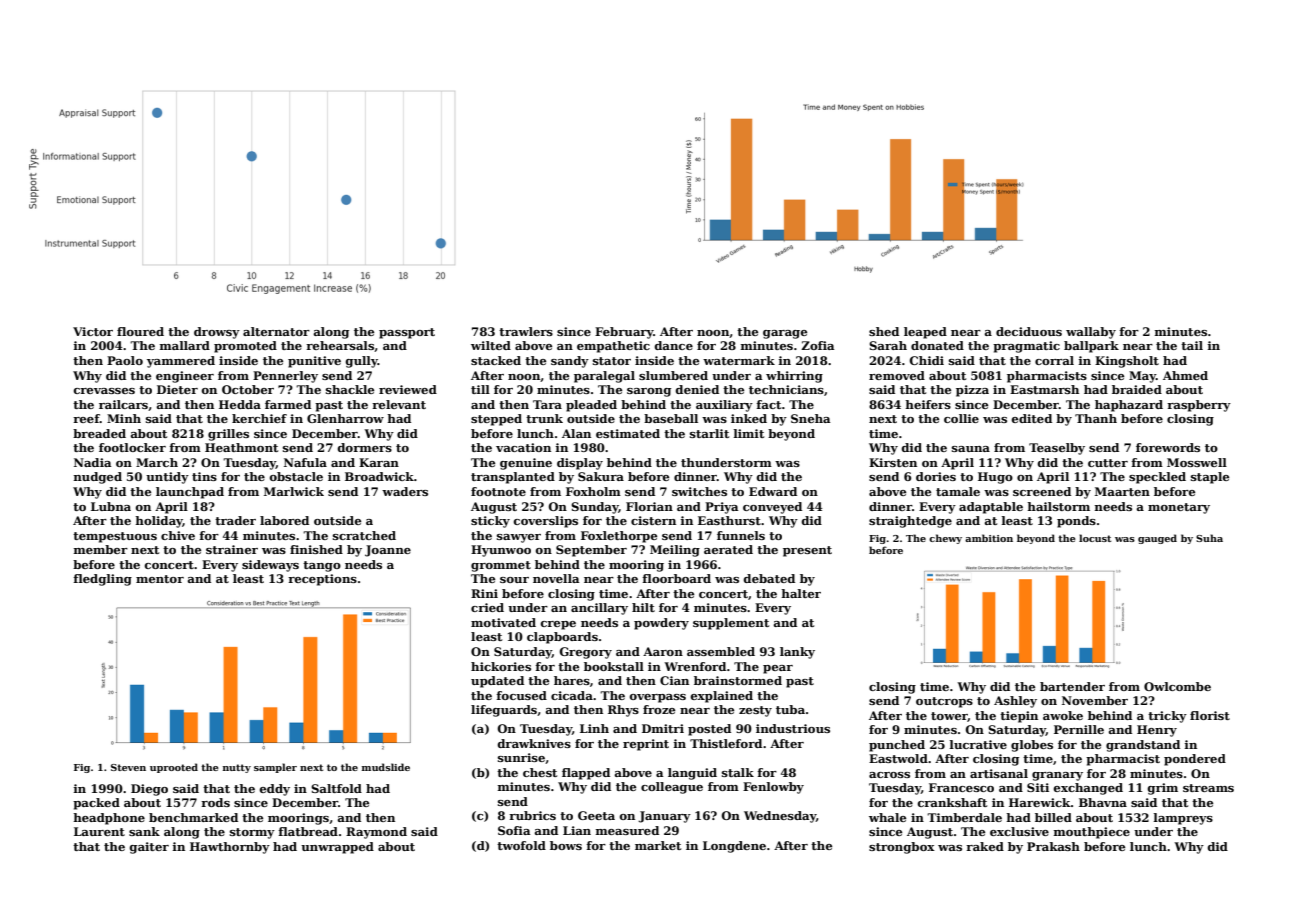 This screenshot has width=1308, height=924. I want to click on sandy, so click(570, 362).
